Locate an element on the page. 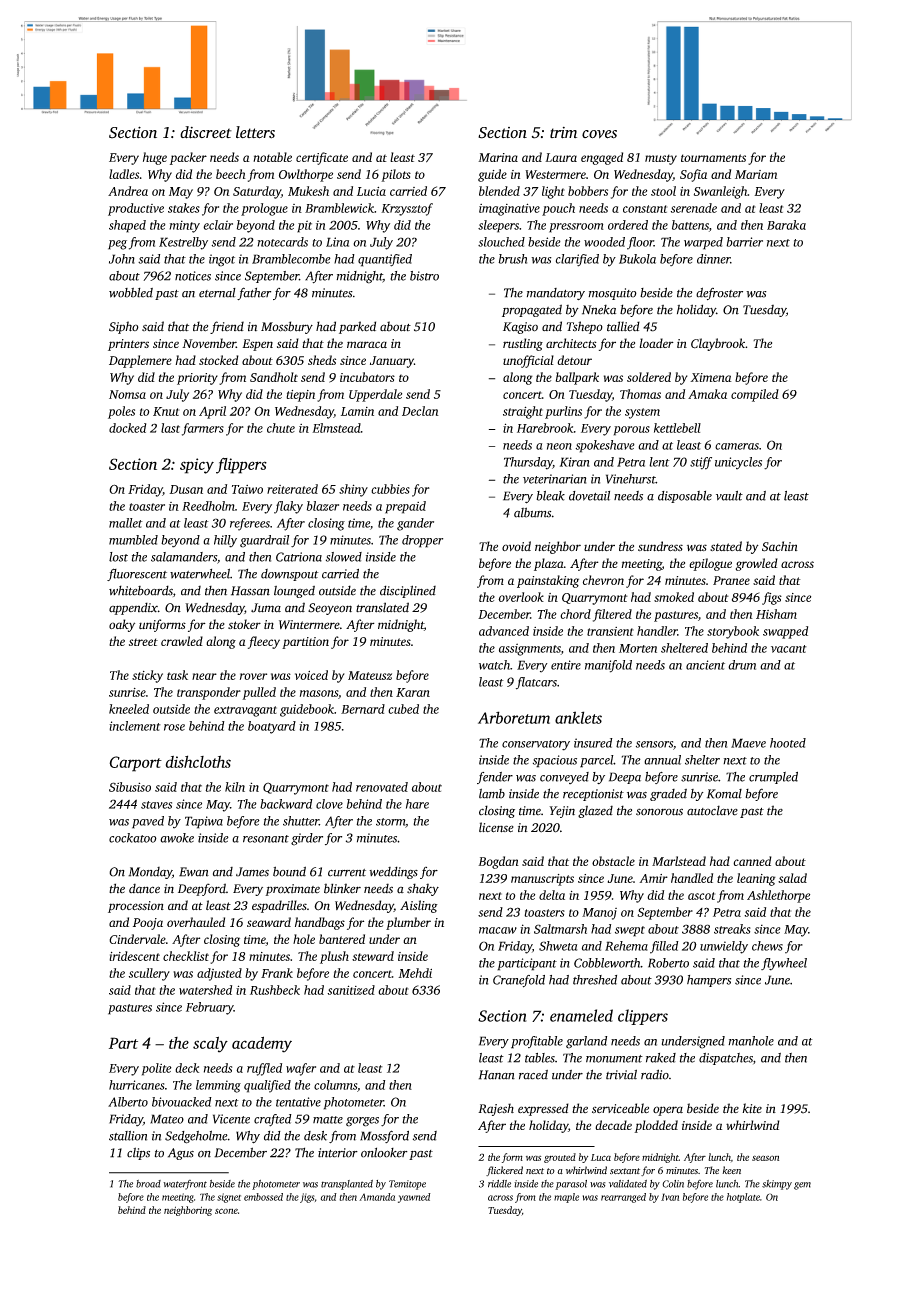 The image size is (924, 1308). shiny is located at coordinates (353, 490).
